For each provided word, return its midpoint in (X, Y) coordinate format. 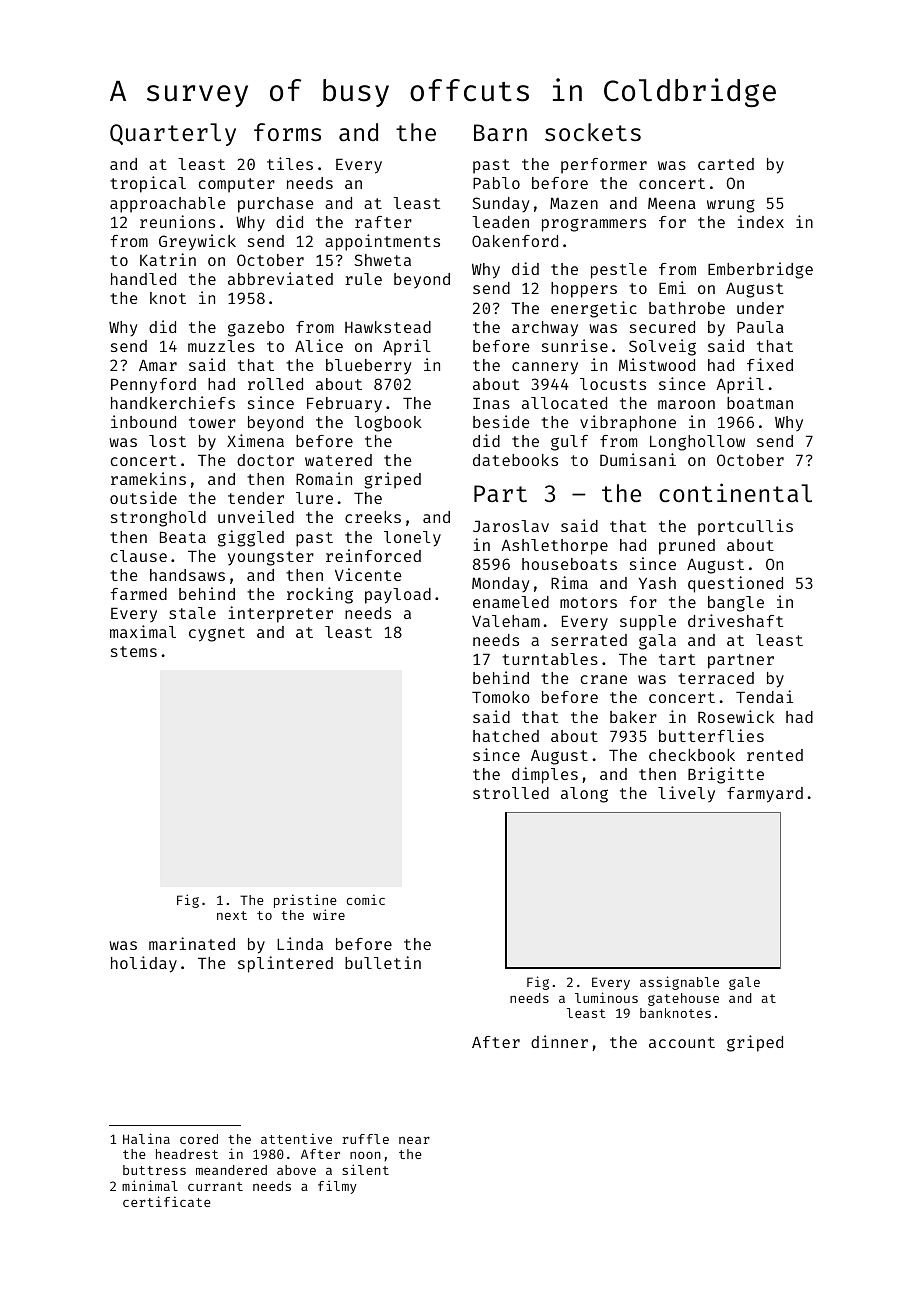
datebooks (515, 460)
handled (143, 279)
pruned (687, 547)
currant (215, 1186)
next (232, 915)
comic (366, 899)
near (414, 1140)
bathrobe (687, 308)
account (682, 1042)
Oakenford (515, 241)
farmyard (765, 795)
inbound (143, 421)
